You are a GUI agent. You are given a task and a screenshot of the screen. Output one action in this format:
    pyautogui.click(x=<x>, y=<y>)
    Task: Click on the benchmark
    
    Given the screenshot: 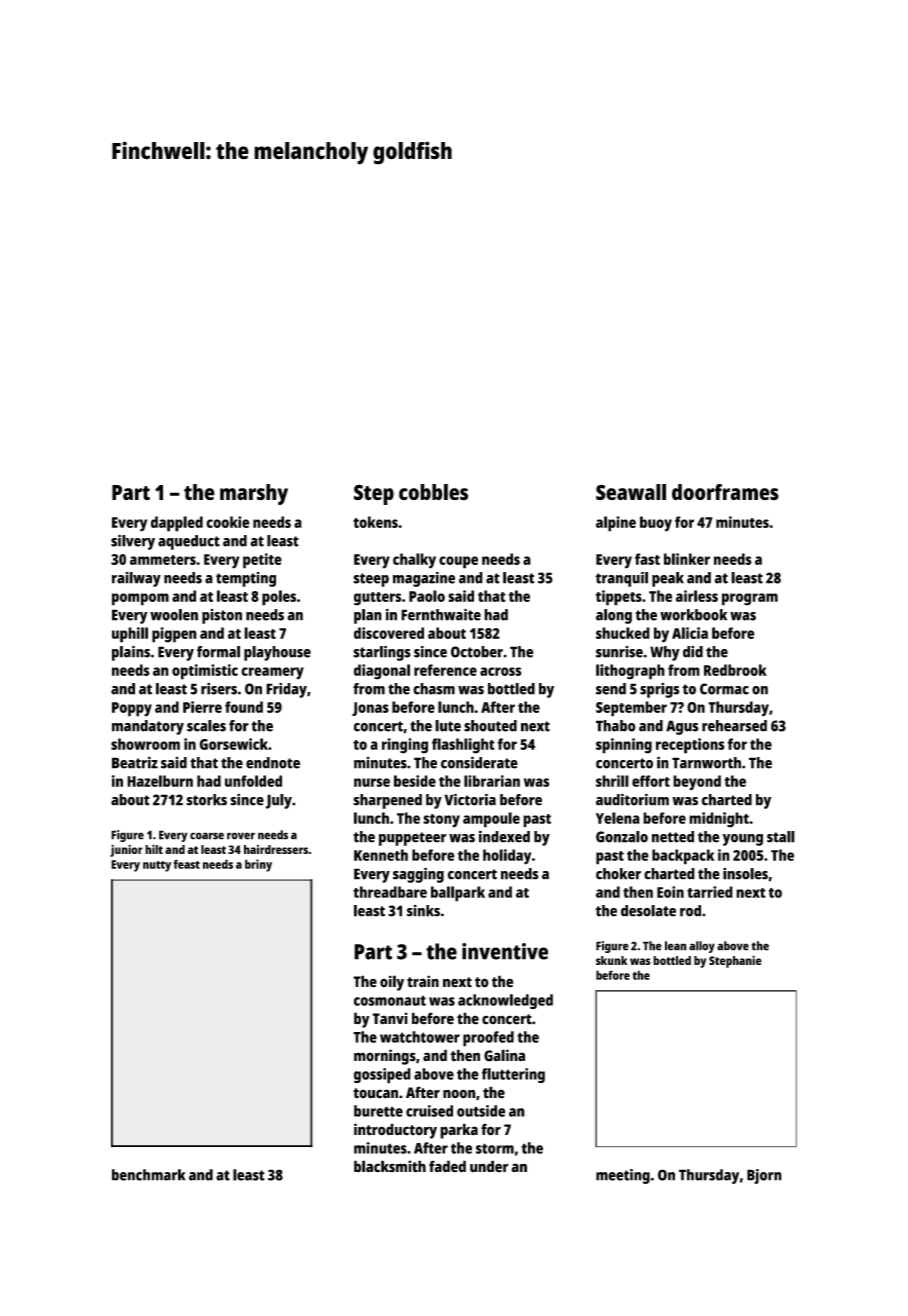 What is the action you would take?
    pyautogui.click(x=149, y=1175)
